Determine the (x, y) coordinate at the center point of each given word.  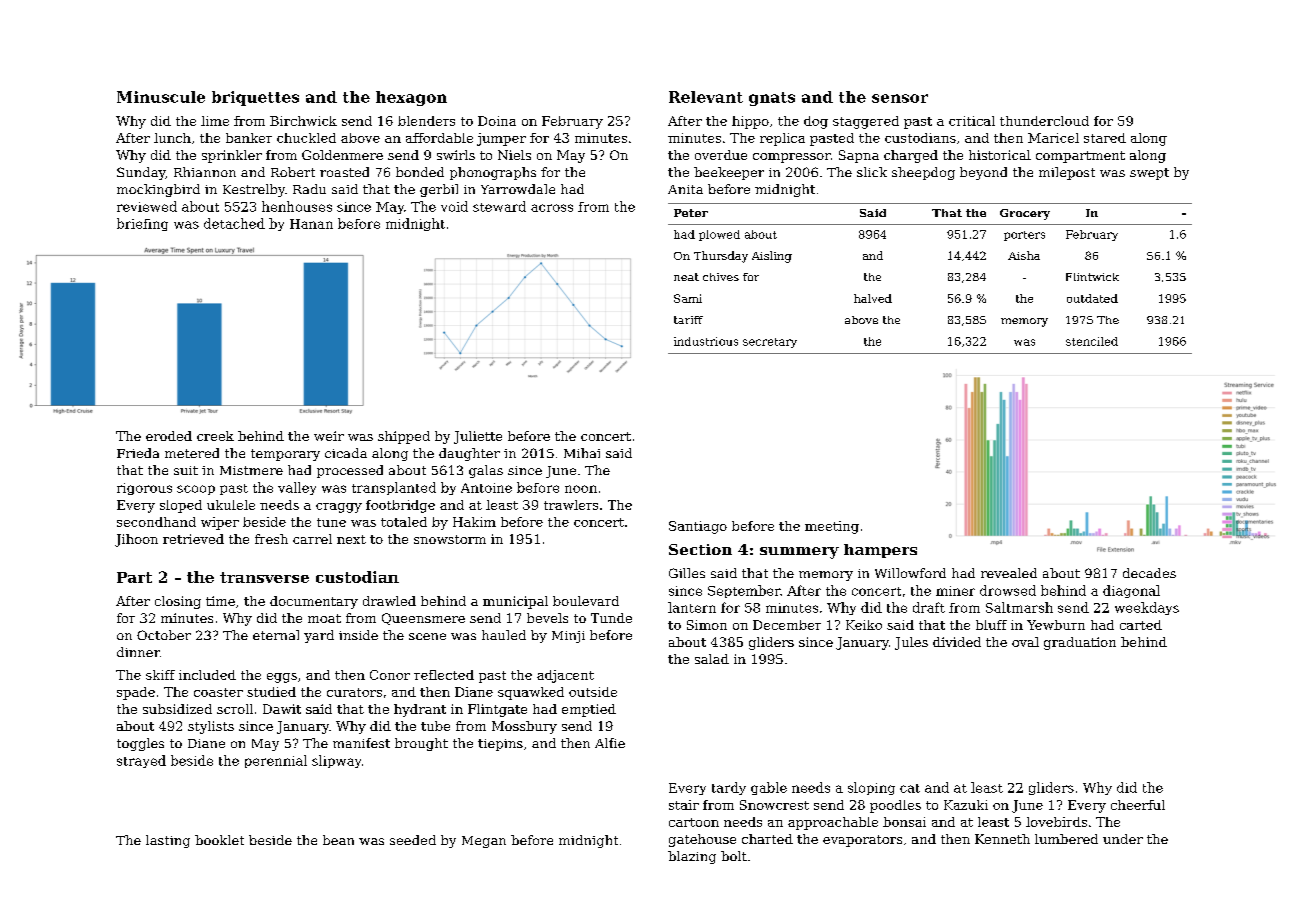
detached (234, 223)
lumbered (1066, 839)
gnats (772, 99)
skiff (160, 675)
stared (1105, 138)
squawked (531, 693)
